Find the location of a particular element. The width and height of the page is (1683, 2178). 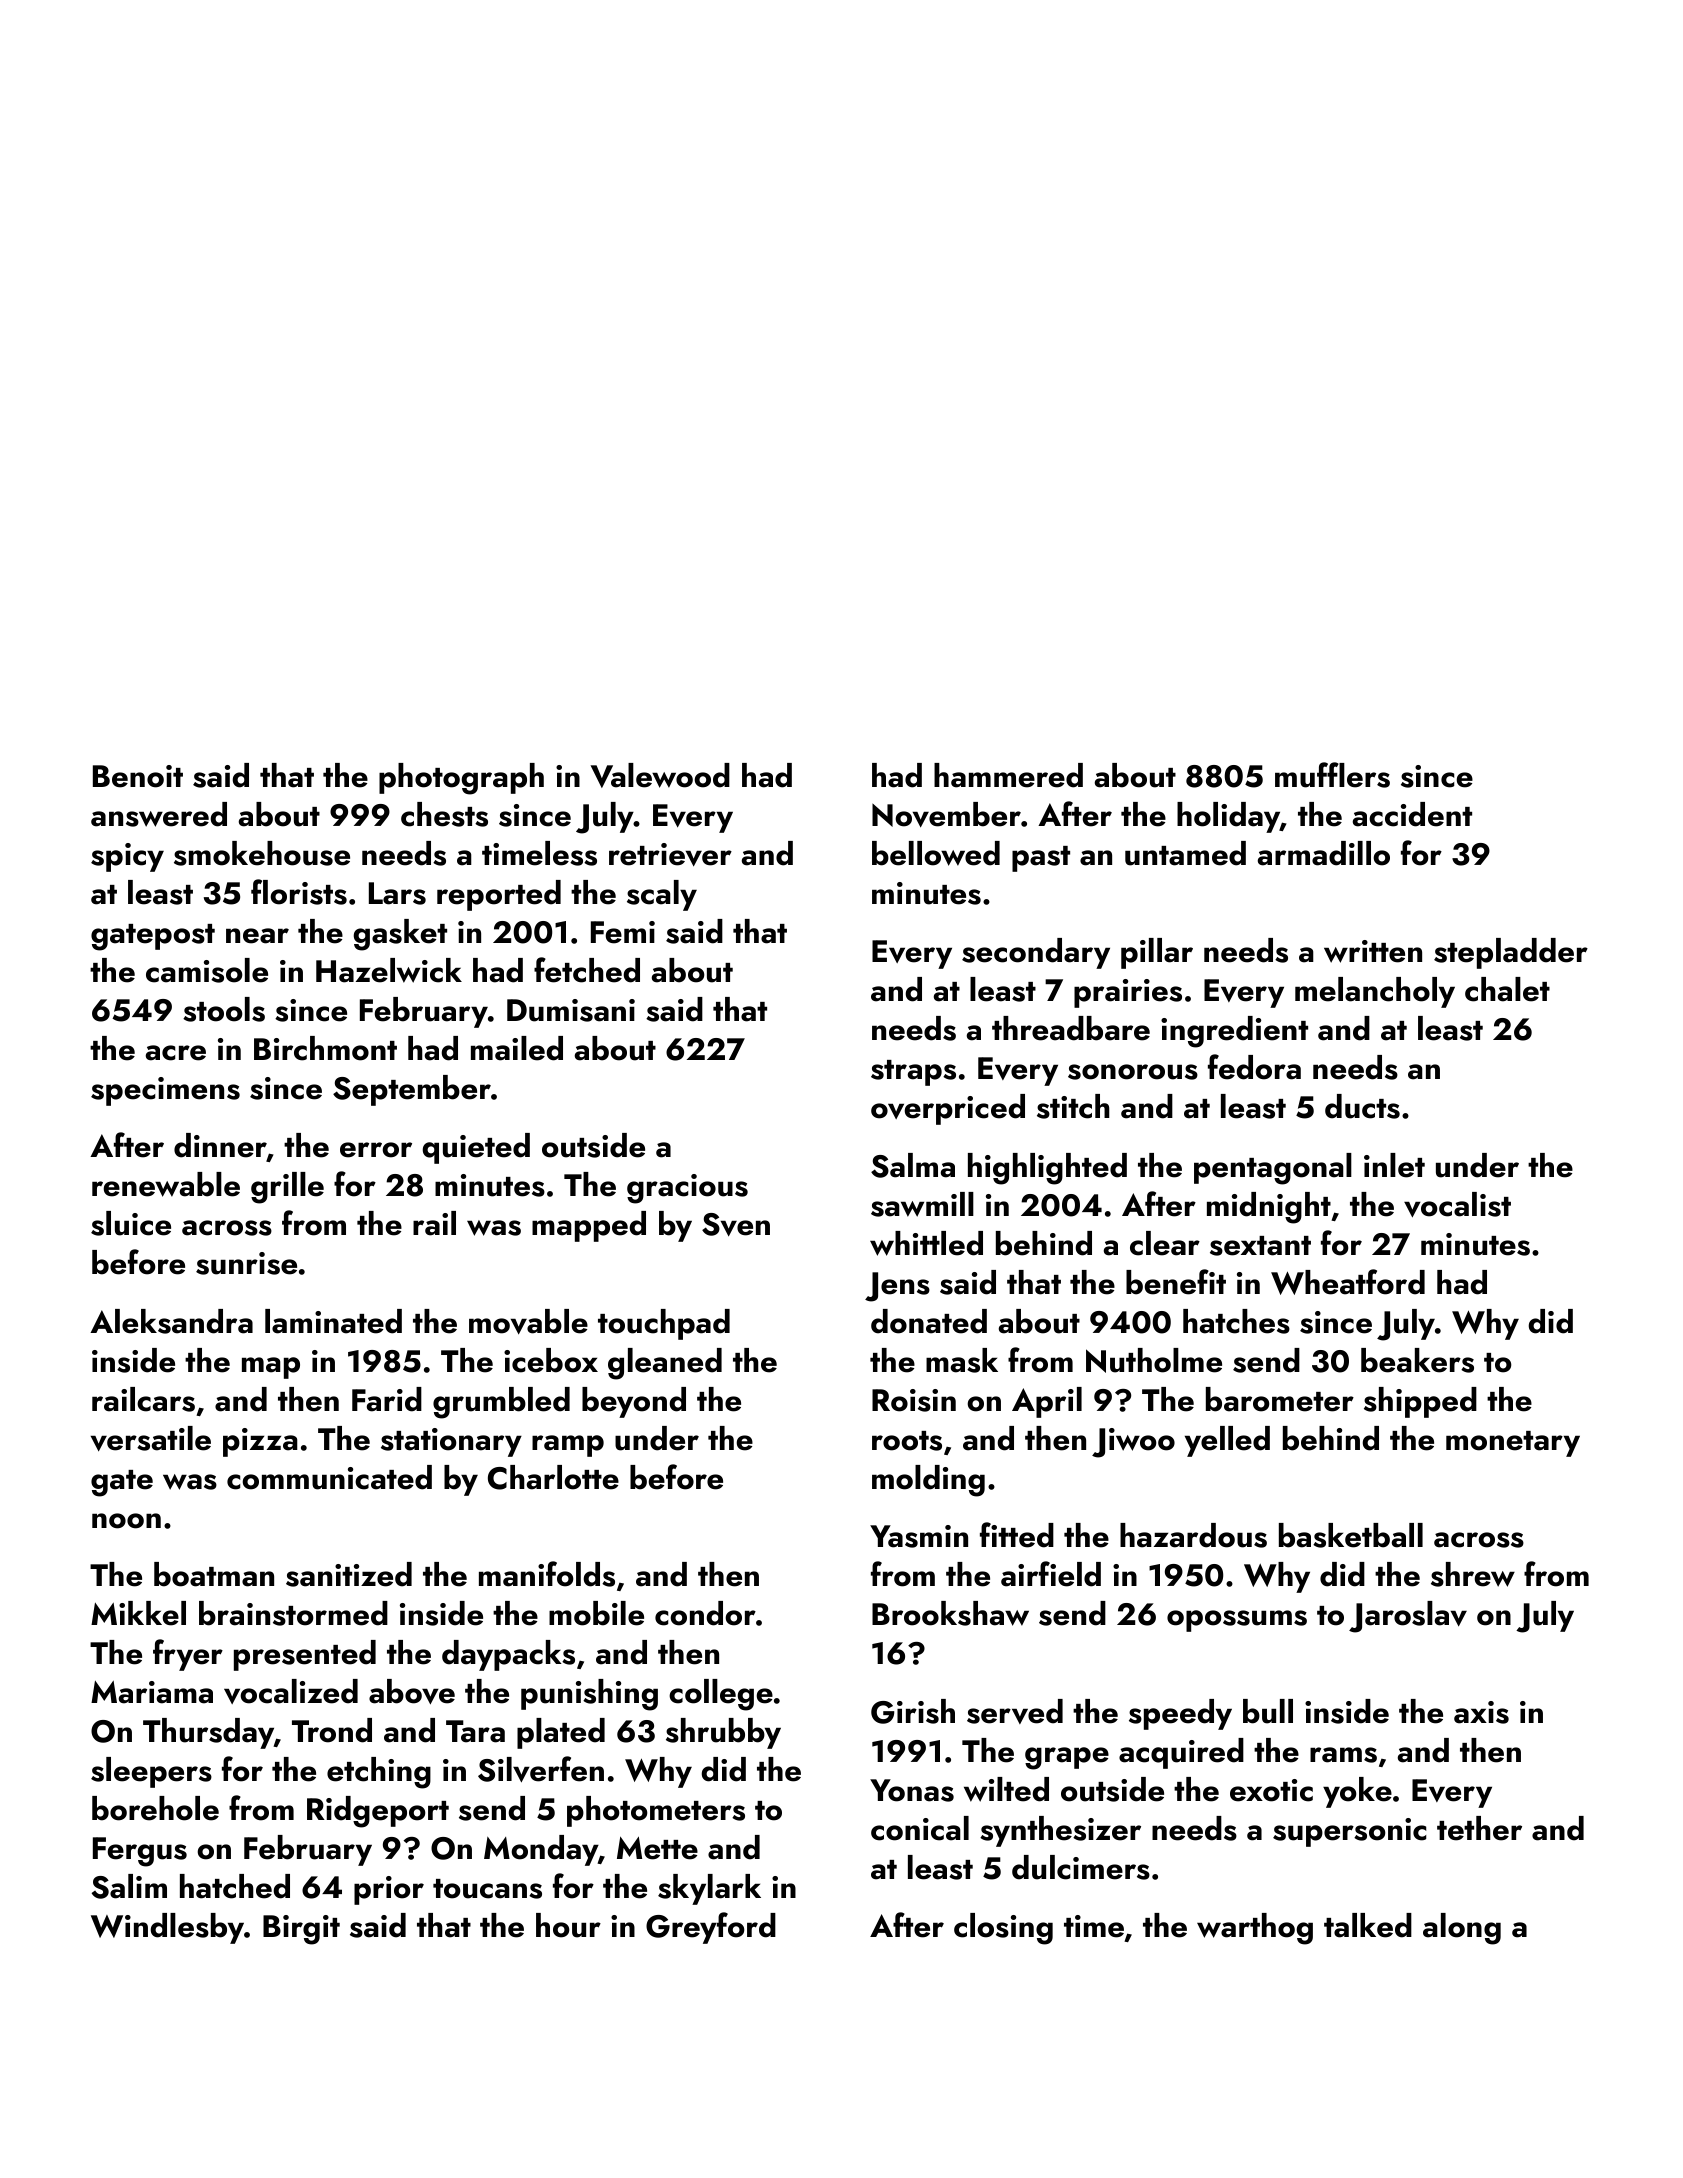

roots is located at coordinates (907, 1441).
